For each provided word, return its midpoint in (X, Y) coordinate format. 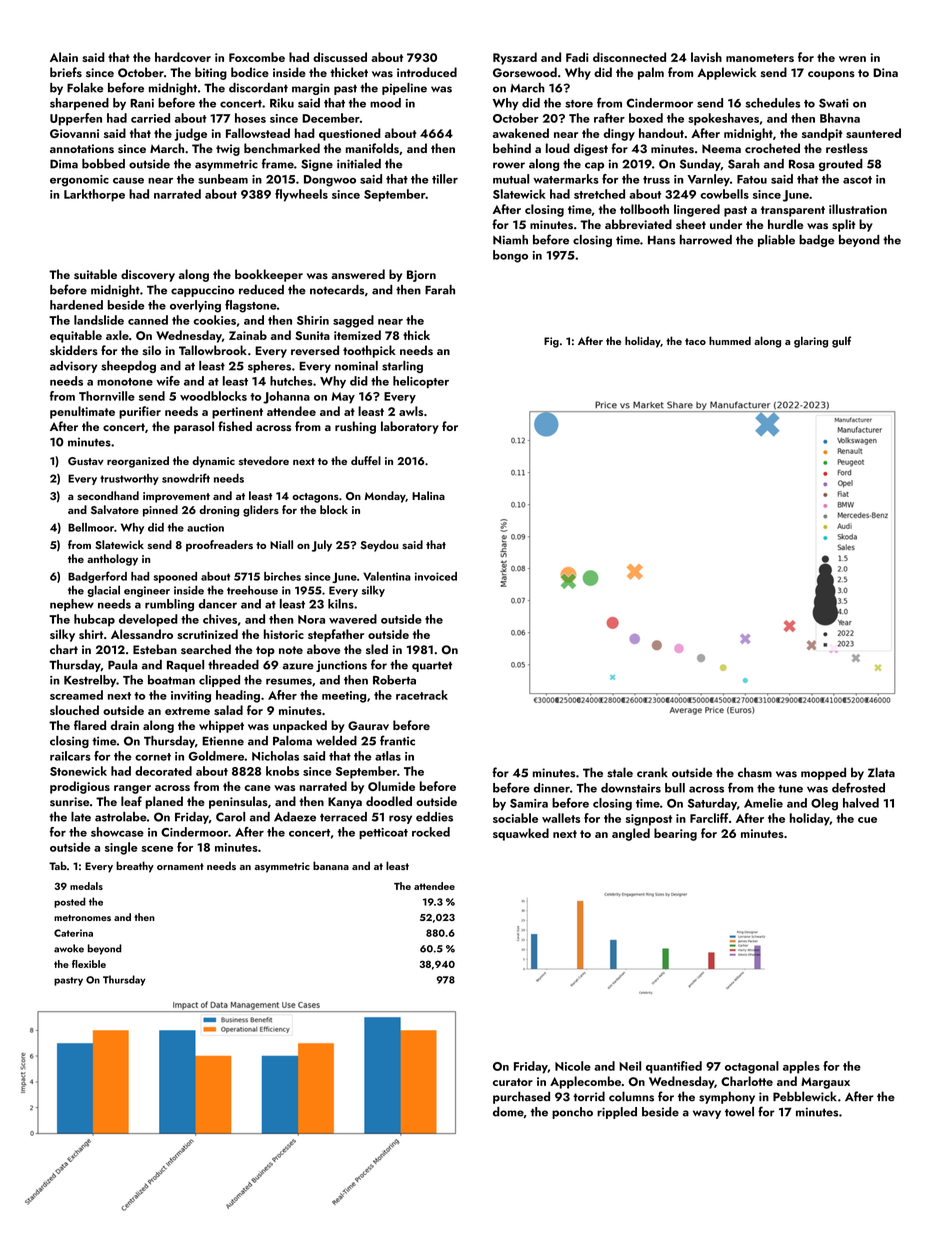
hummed (730, 340)
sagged (353, 321)
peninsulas (238, 802)
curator (513, 1082)
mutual (511, 179)
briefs (66, 72)
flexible (89, 964)
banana (331, 865)
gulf (841, 342)
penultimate (82, 412)
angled (631, 834)
